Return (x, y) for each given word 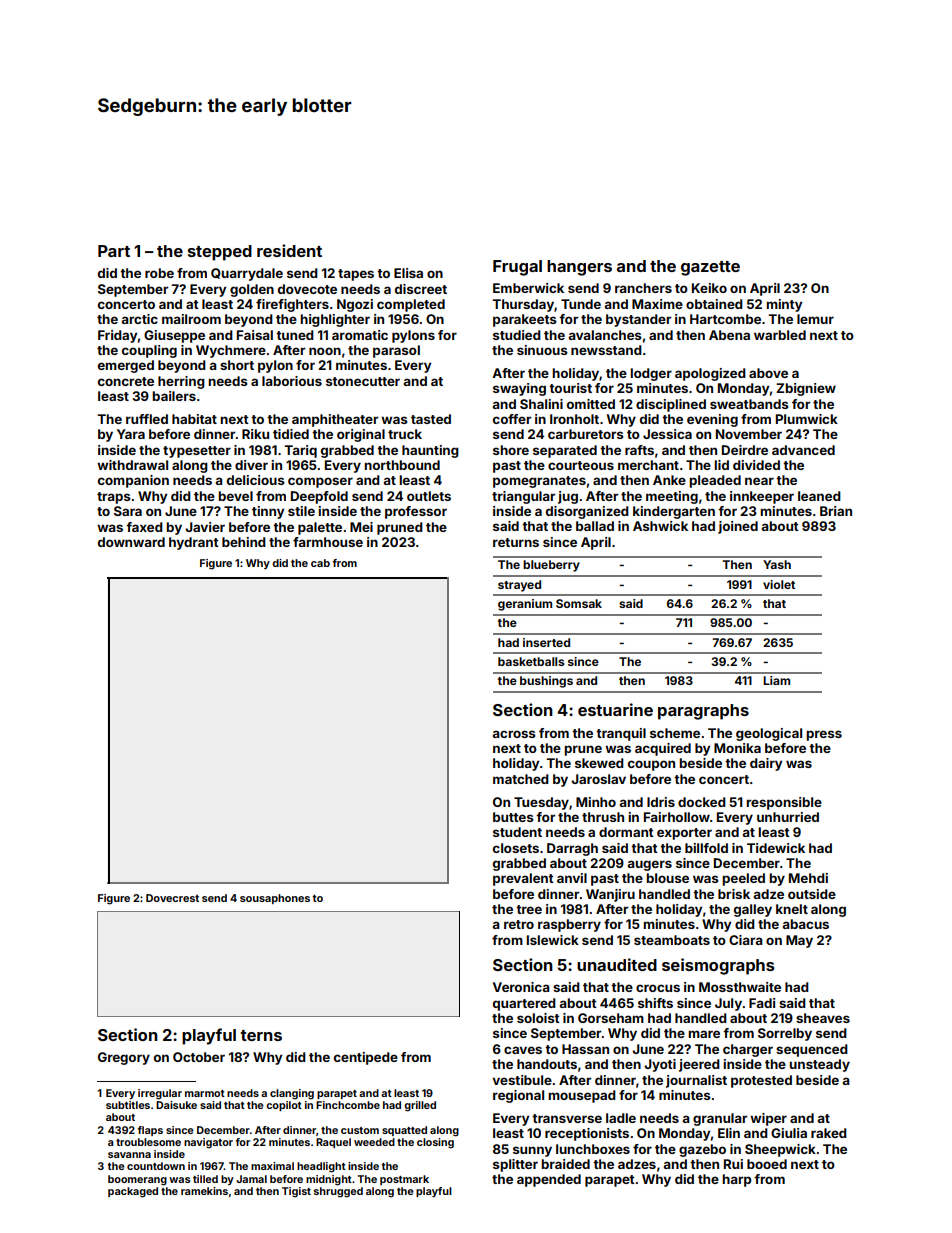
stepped (220, 253)
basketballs (531, 661)
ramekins (204, 1191)
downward (131, 542)
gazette (710, 268)
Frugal (517, 268)
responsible (784, 803)
